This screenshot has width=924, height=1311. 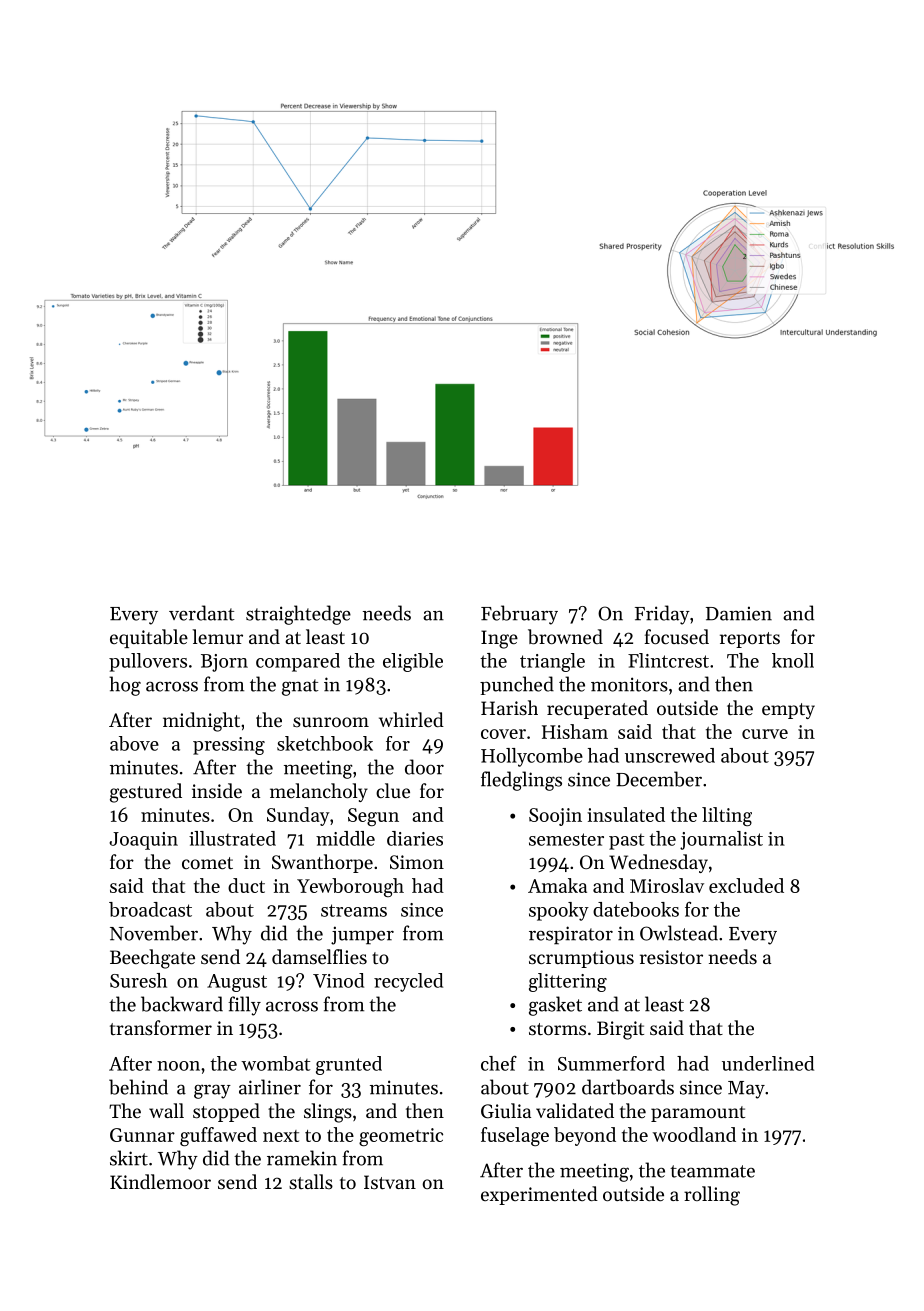 I want to click on Inge, so click(x=499, y=639).
